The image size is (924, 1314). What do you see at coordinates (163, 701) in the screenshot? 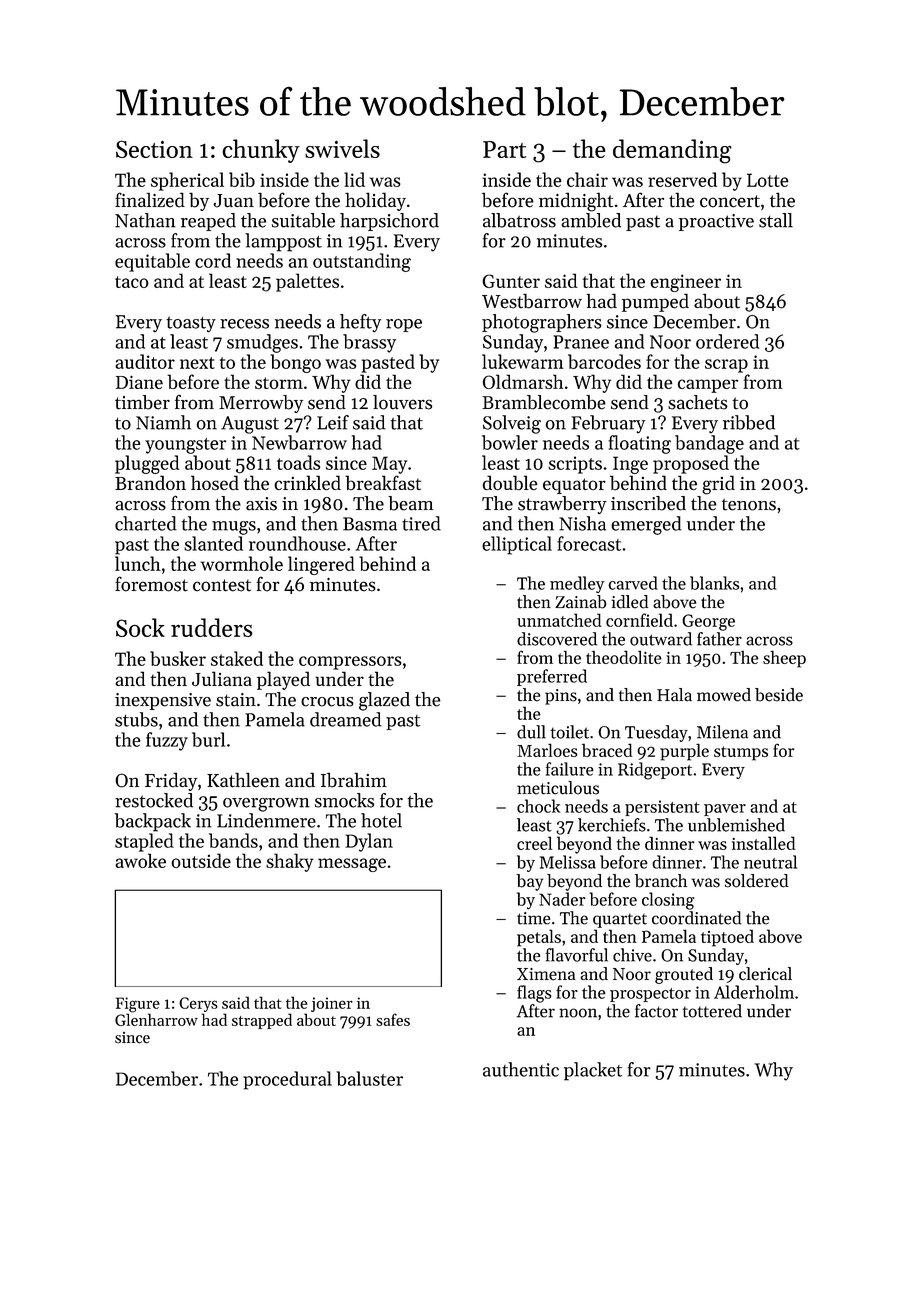
I see `inexpensive` at bounding box center [163, 701].
